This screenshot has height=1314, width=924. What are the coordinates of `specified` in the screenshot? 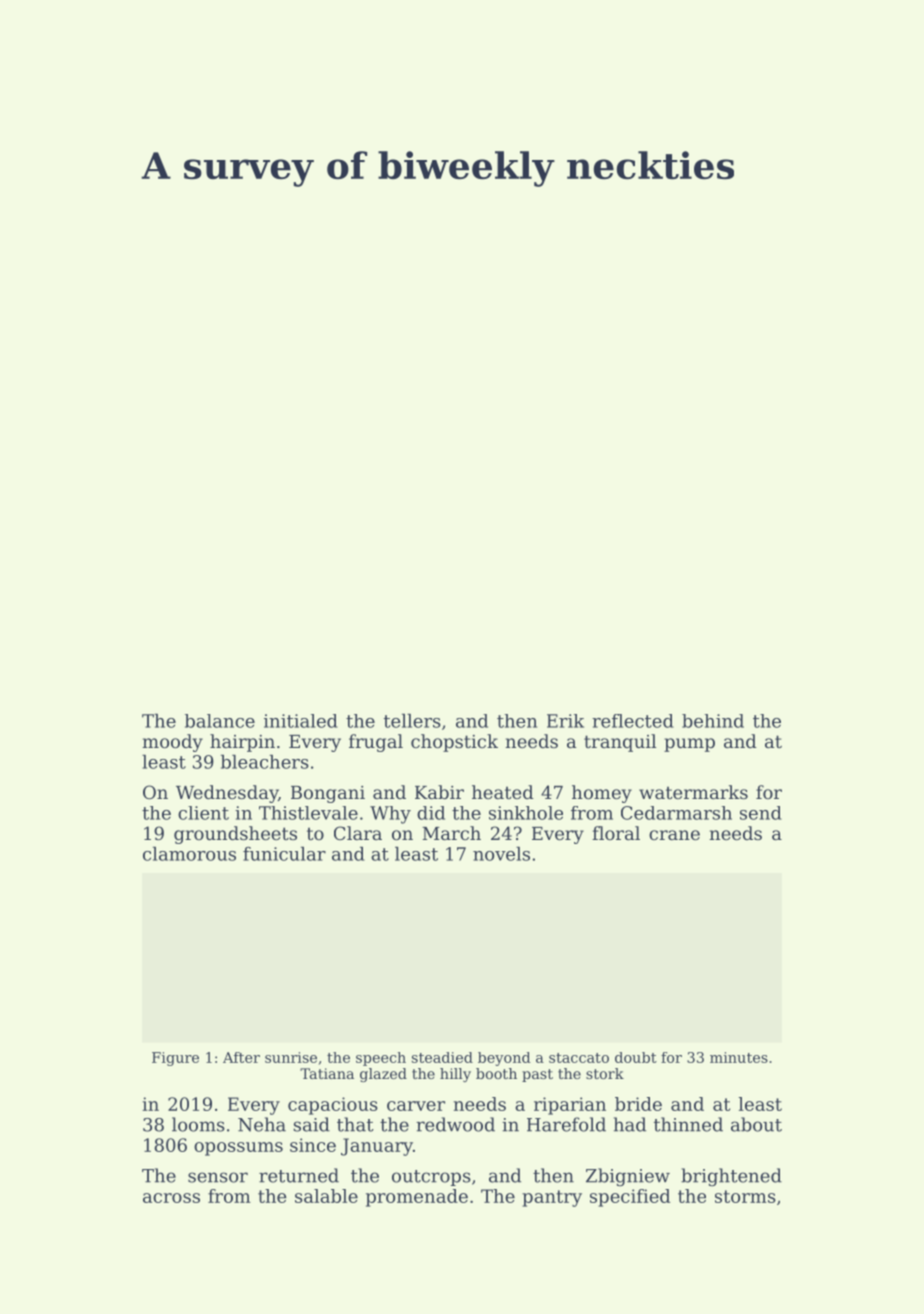 It's located at (630, 1198).
